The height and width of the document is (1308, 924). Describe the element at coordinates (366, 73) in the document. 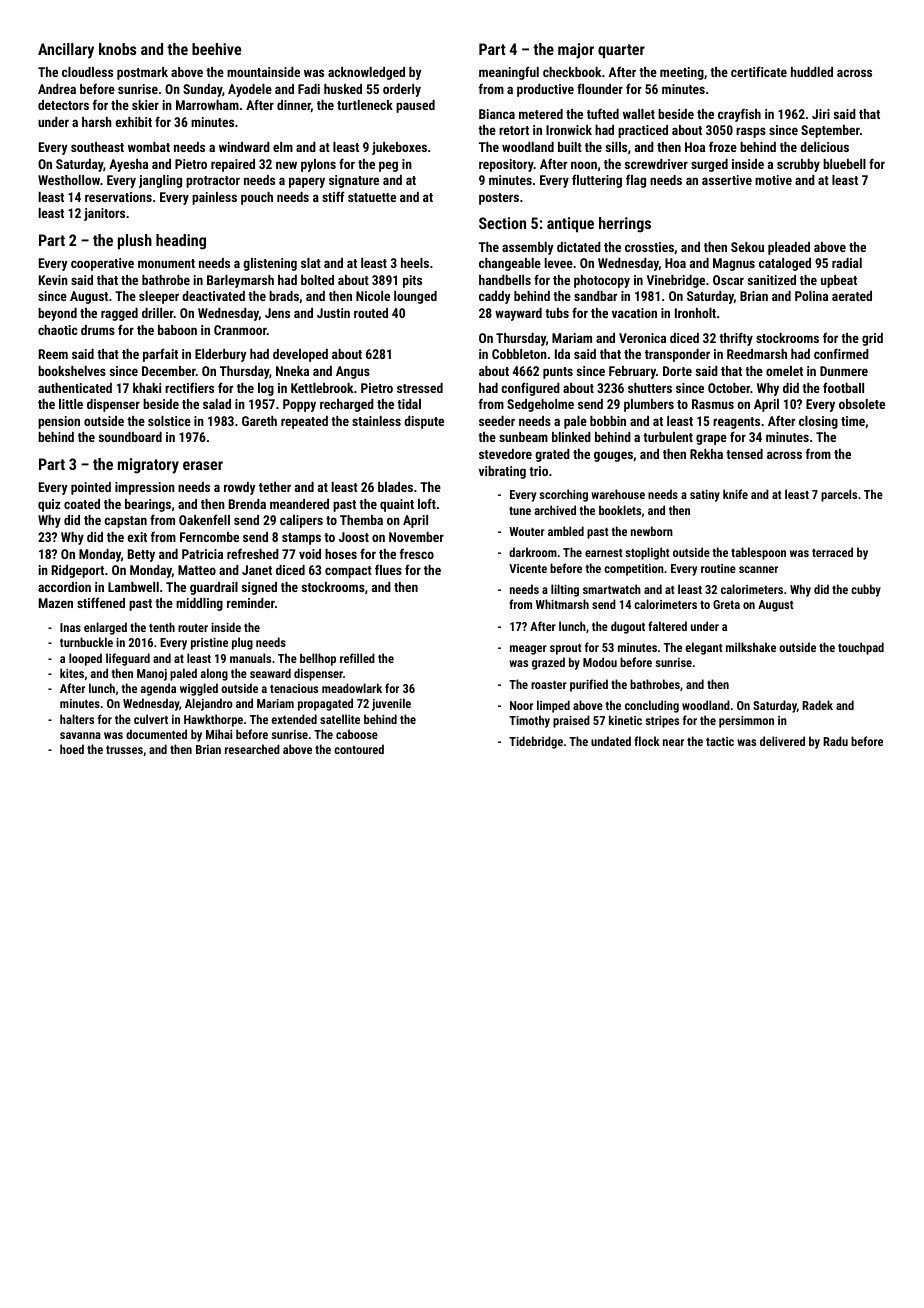

I see `acknowledged` at that location.
